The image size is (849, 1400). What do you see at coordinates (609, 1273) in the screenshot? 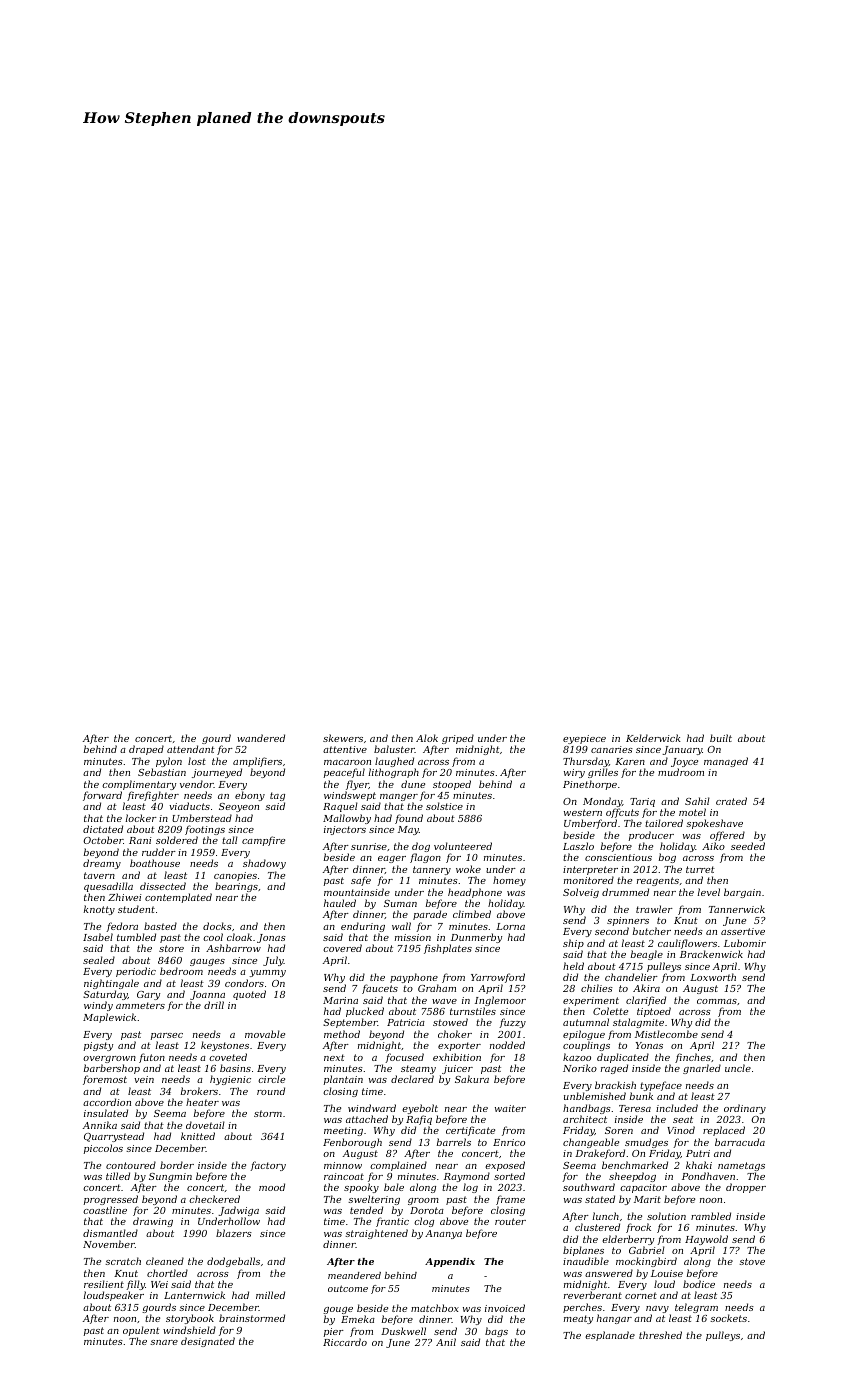
I see `answered` at bounding box center [609, 1273].
